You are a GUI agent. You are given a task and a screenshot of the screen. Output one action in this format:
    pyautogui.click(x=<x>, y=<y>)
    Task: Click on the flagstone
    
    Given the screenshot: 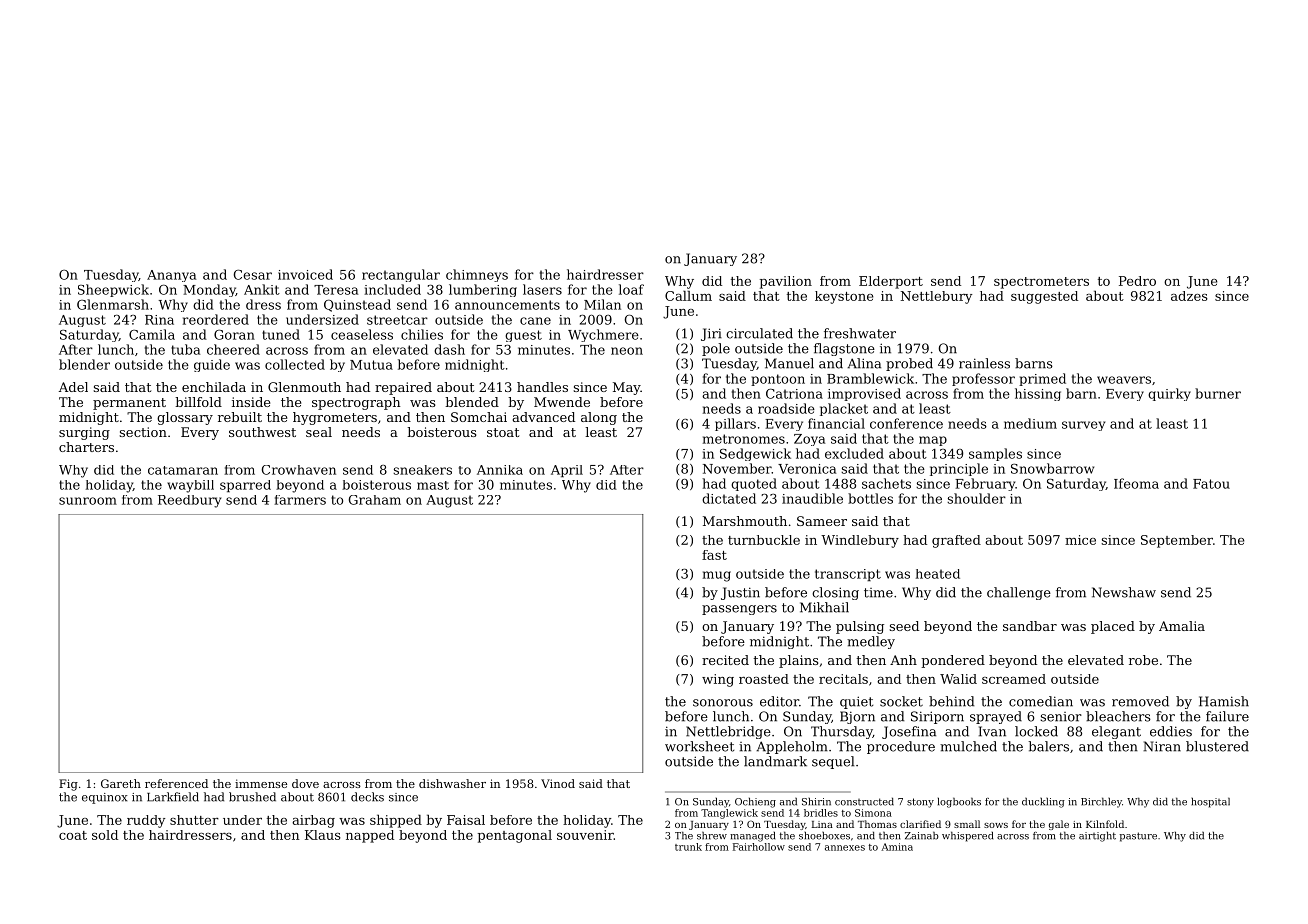 What is the action you would take?
    pyautogui.click(x=844, y=349)
